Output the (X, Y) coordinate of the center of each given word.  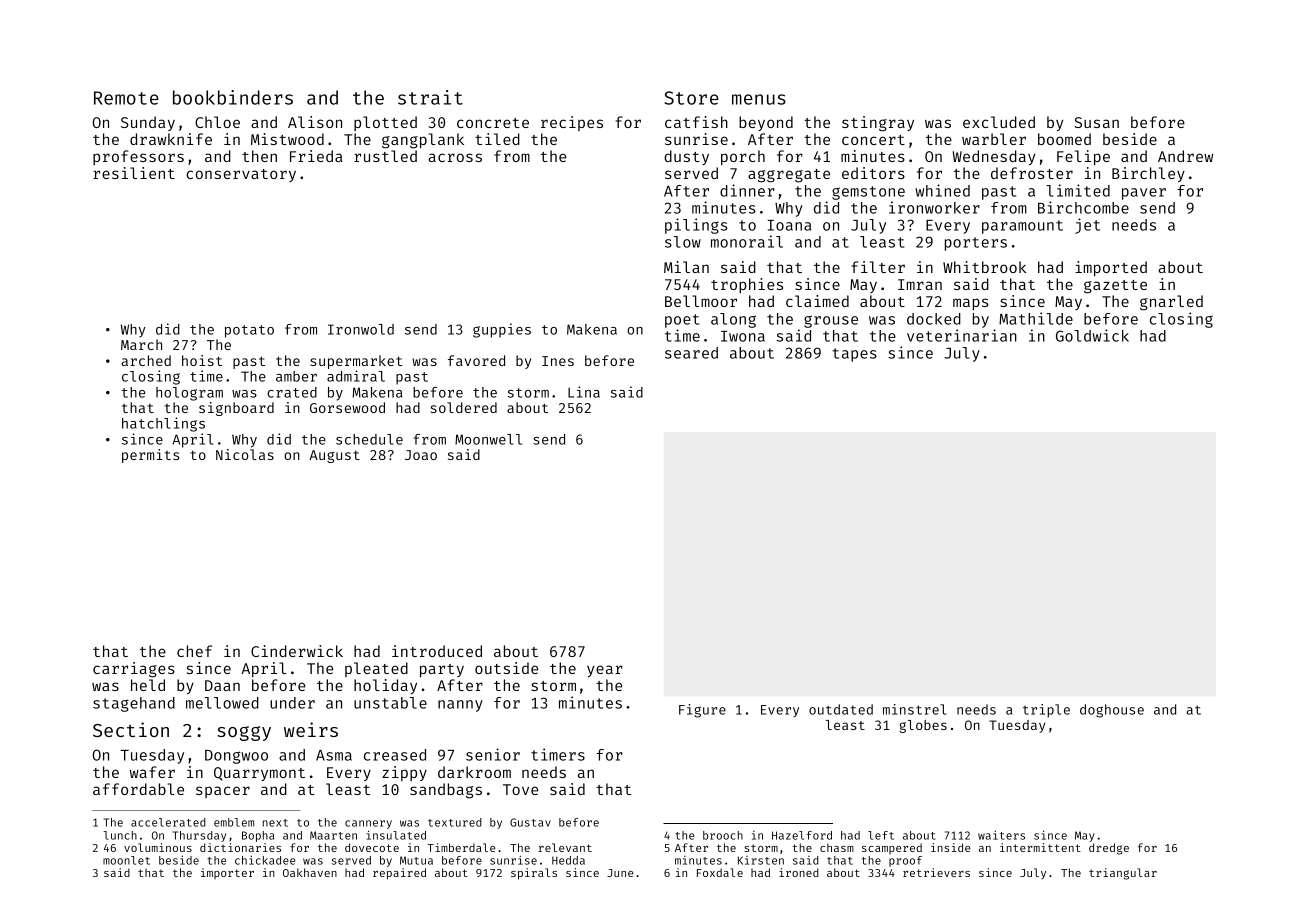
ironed (799, 872)
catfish (696, 122)
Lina (584, 392)
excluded (999, 122)
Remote (126, 98)
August (334, 456)
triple (1046, 711)
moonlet (126, 860)
